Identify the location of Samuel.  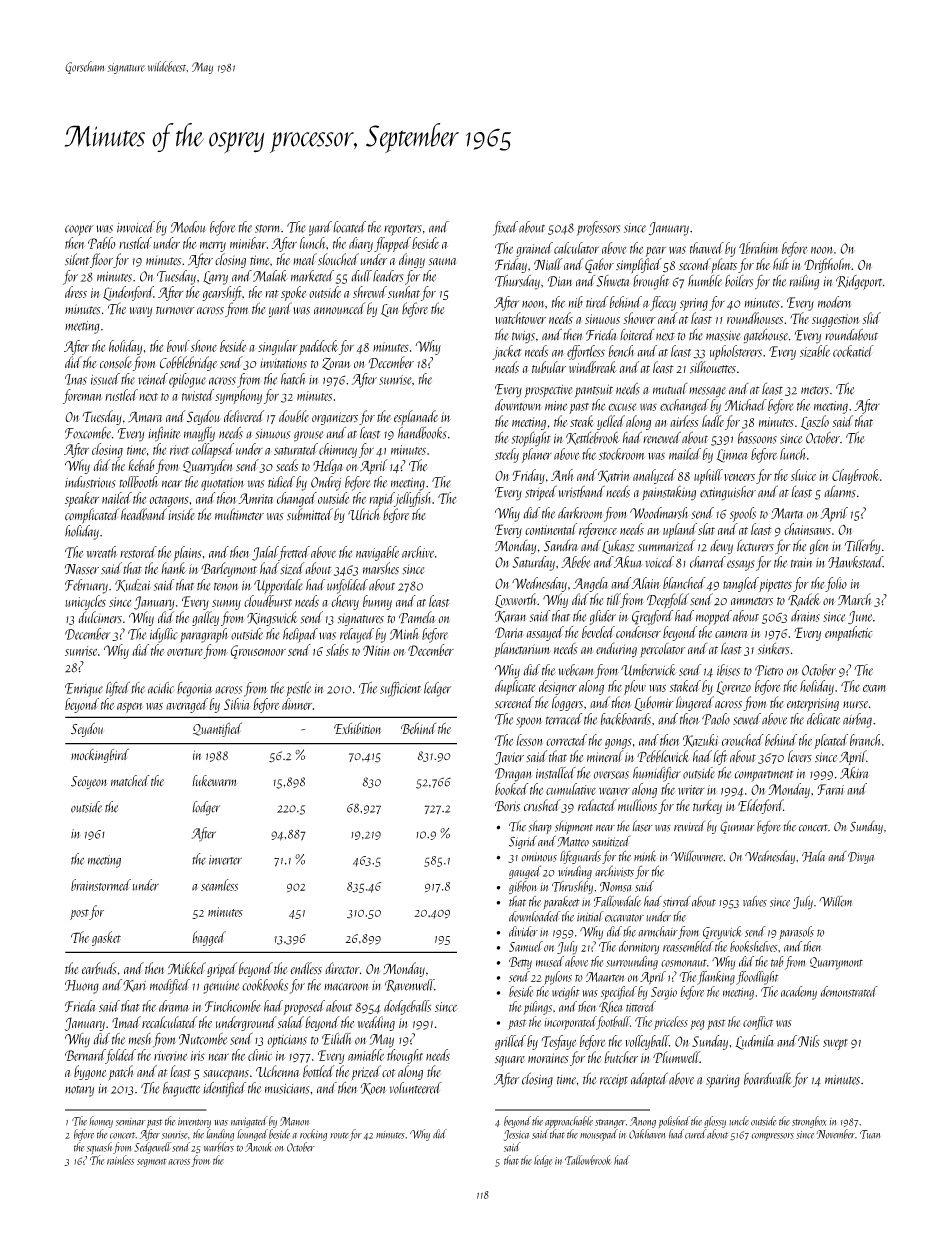
(526, 946).
